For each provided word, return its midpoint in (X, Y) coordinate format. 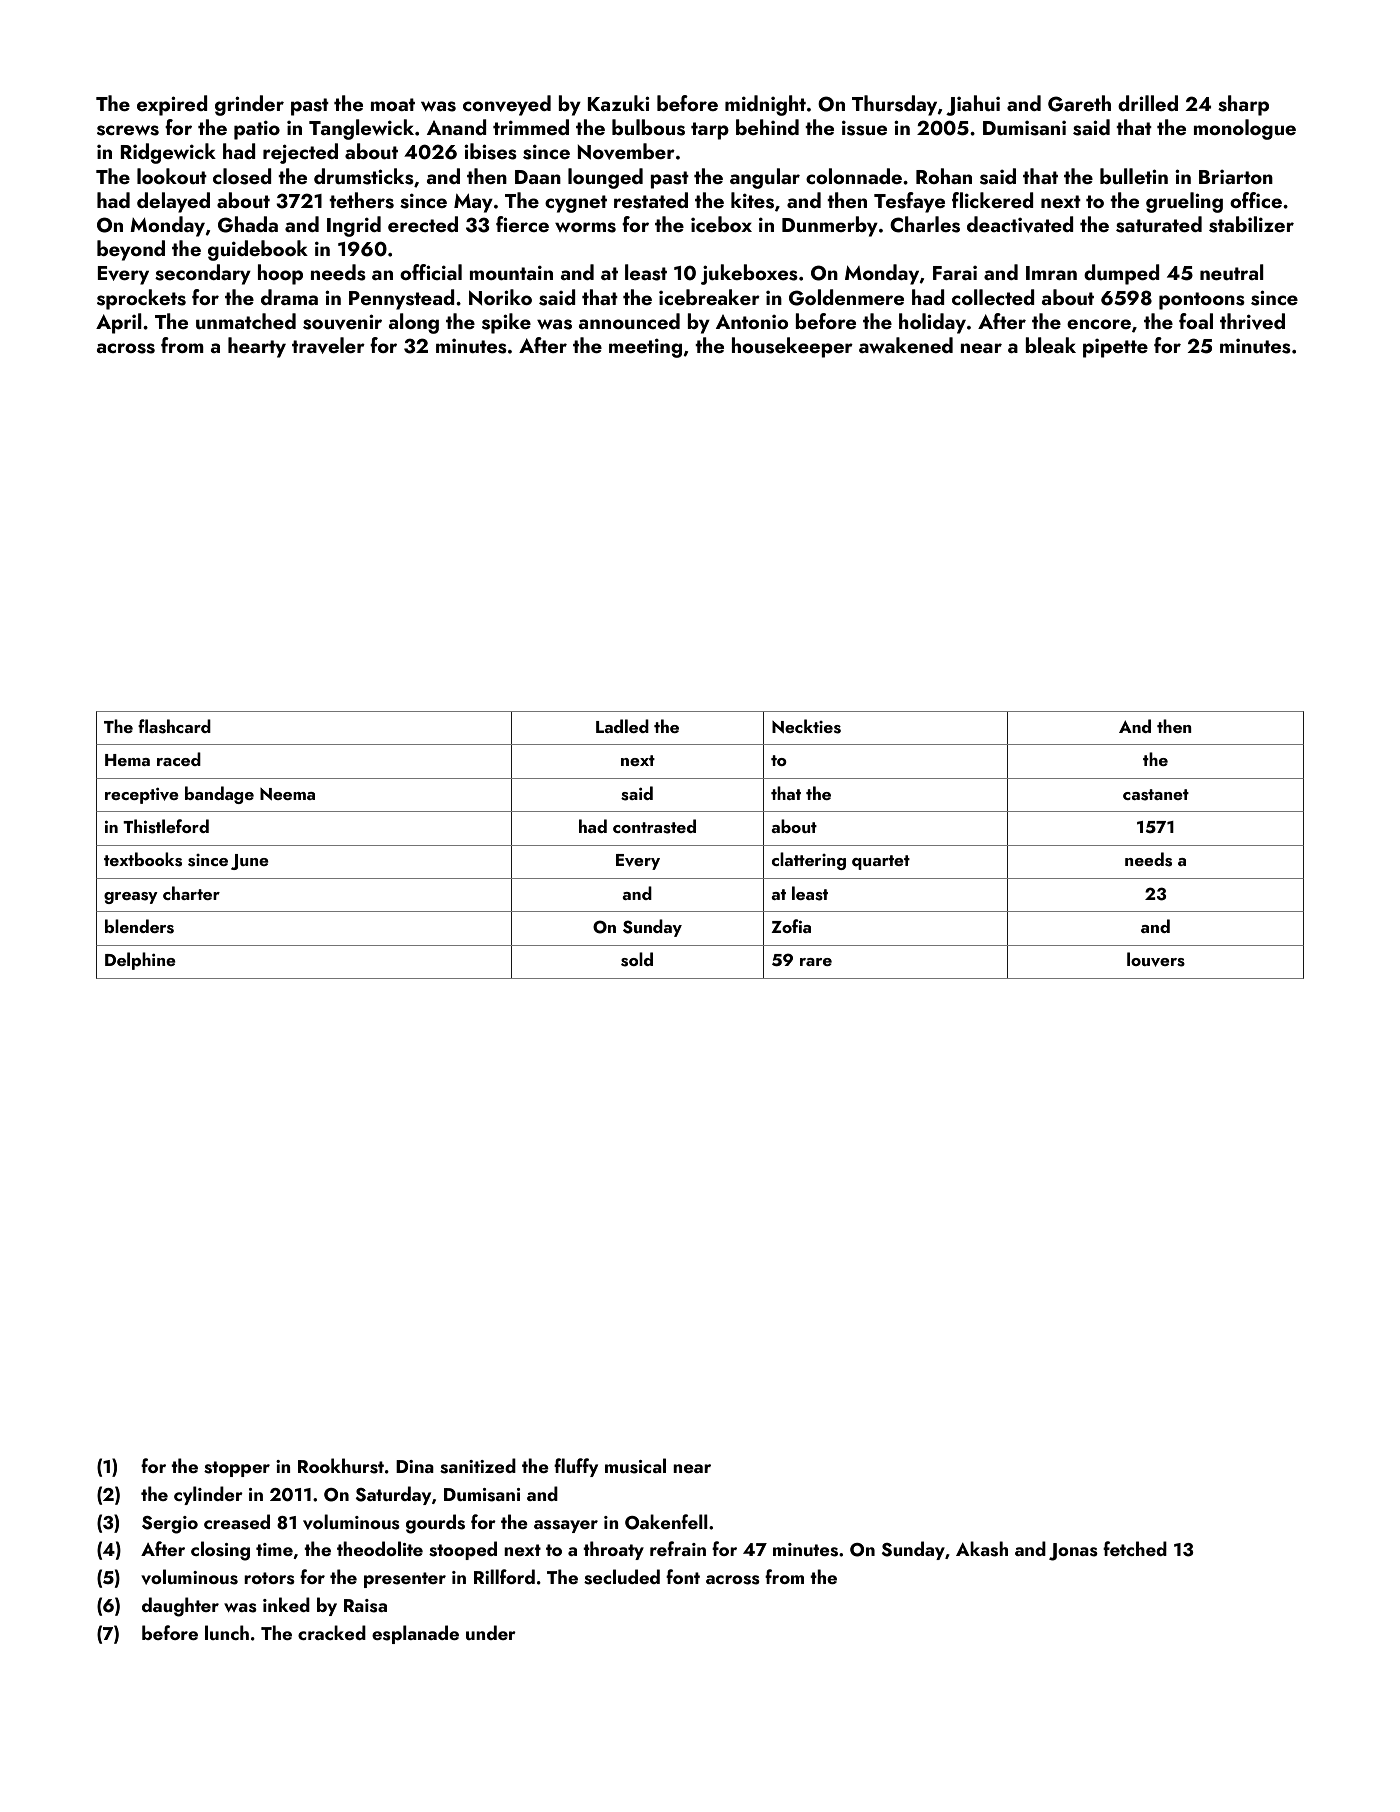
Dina (415, 1466)
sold (637, 959)
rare (816, 962)
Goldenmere (846, 297)
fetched (1135, 1548)
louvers (1156, 959)
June (250, 862)
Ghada (248, 224)
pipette (1115, 348)
